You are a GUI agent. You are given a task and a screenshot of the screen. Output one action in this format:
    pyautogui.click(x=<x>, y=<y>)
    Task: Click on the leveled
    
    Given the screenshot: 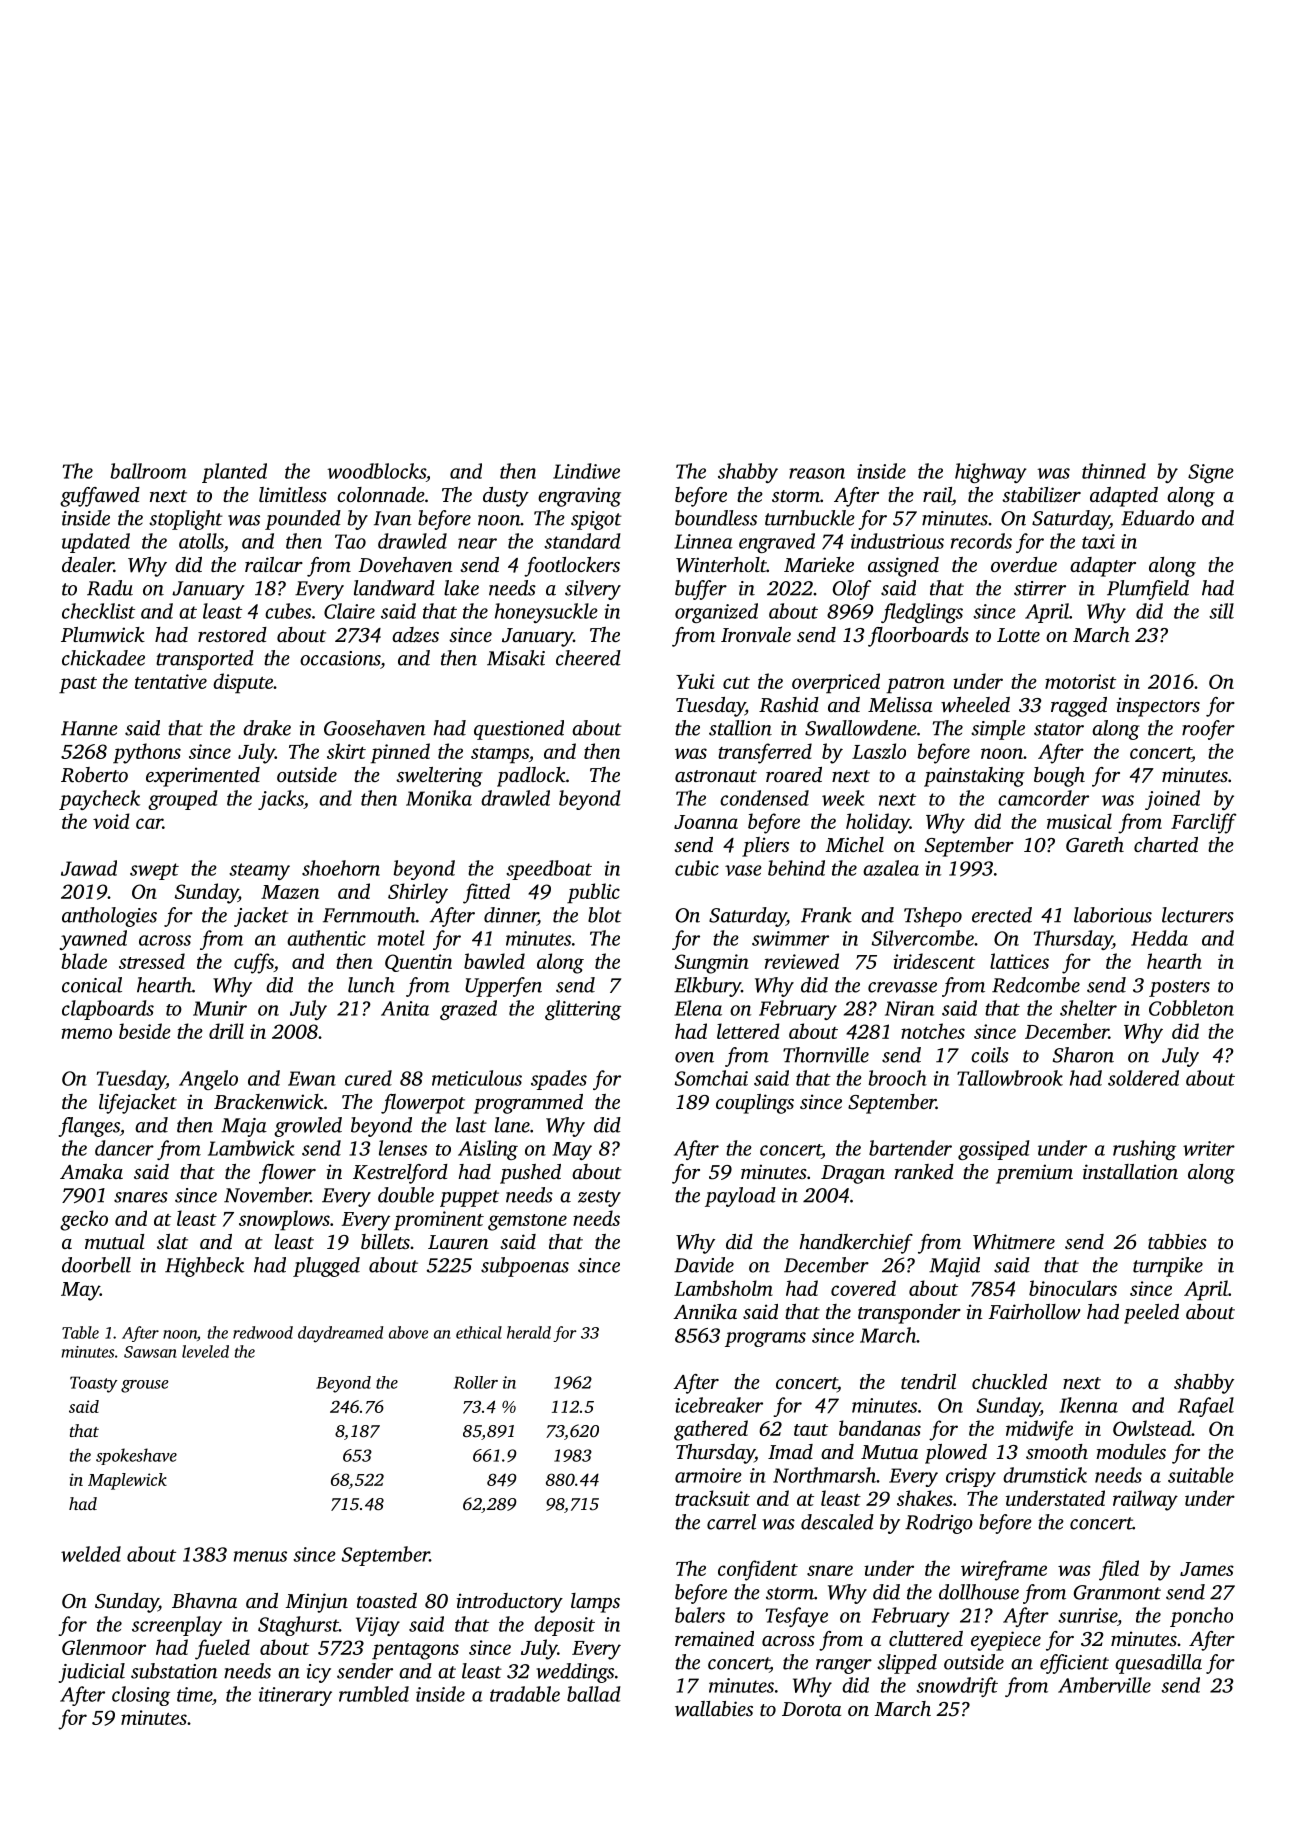 What is the action you would take?
    pyautogui.click(x=205, y=1351)
